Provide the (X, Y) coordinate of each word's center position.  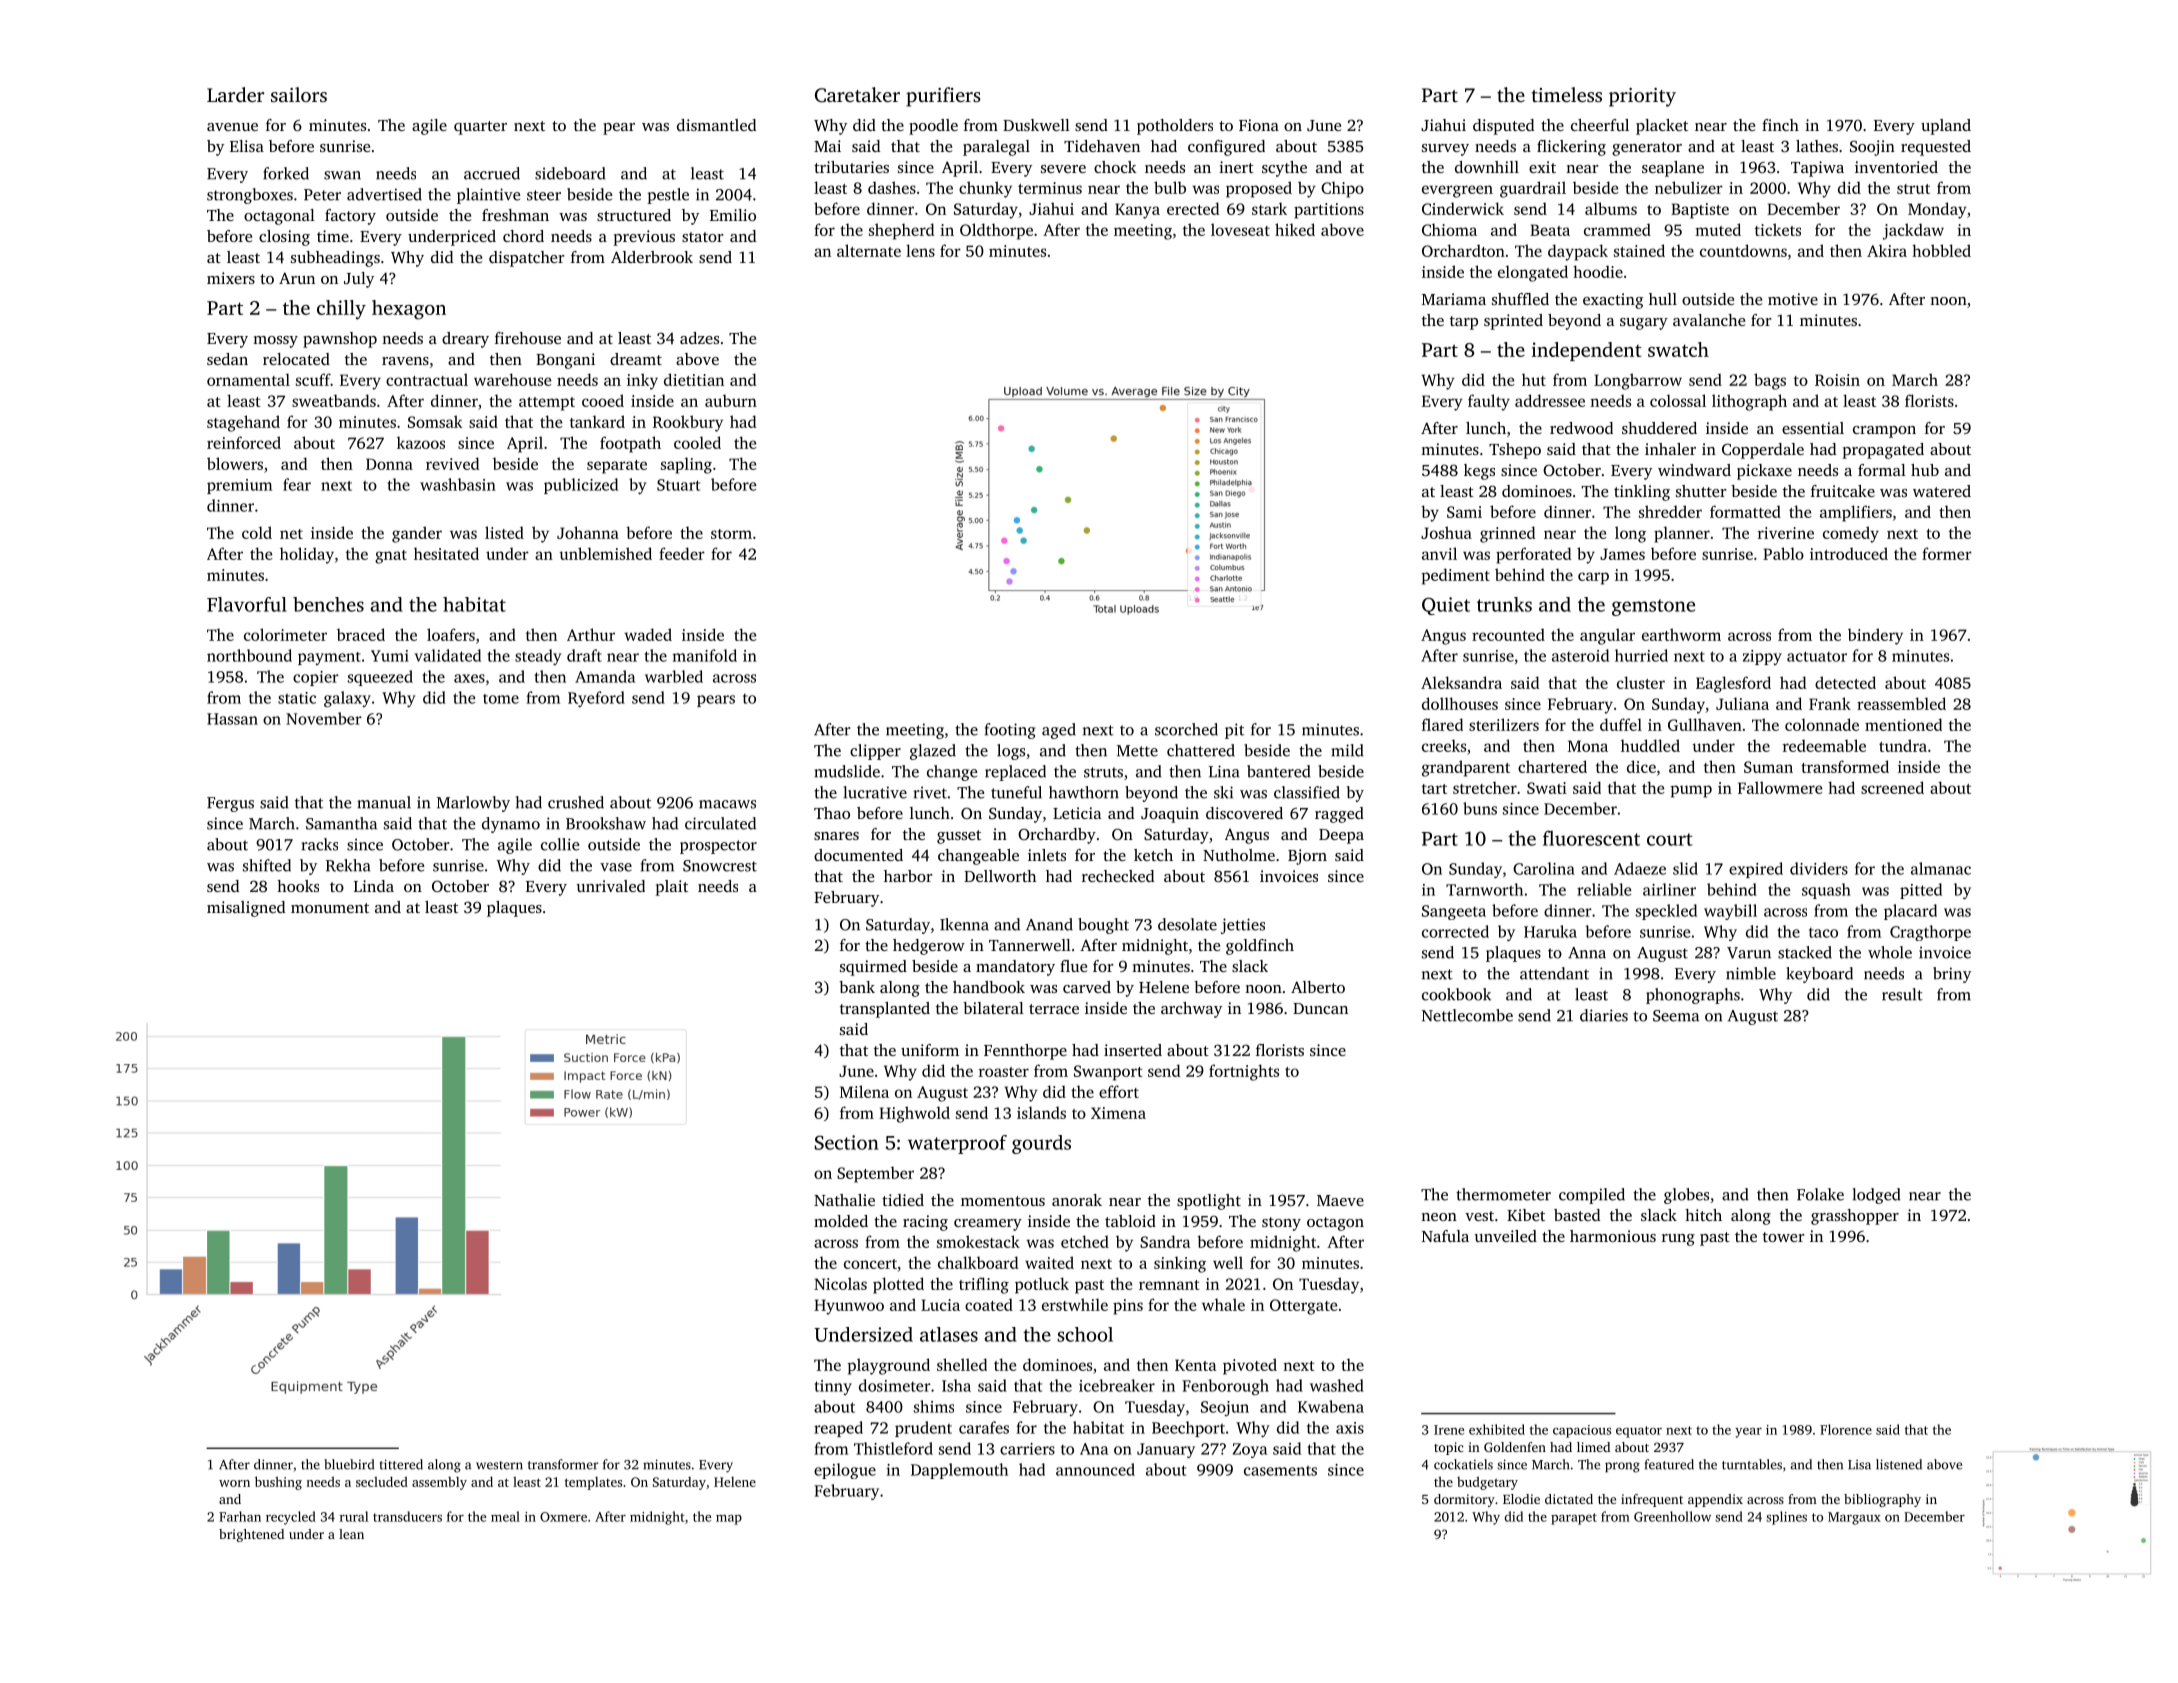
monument (330, 908)
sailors (299, 94)
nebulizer (1689, 187)
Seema (1676, 1016)
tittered (401, 1464)
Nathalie (844, 1200)
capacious (1582, 1431)
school (1085, 1334)
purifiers (943, 97)
